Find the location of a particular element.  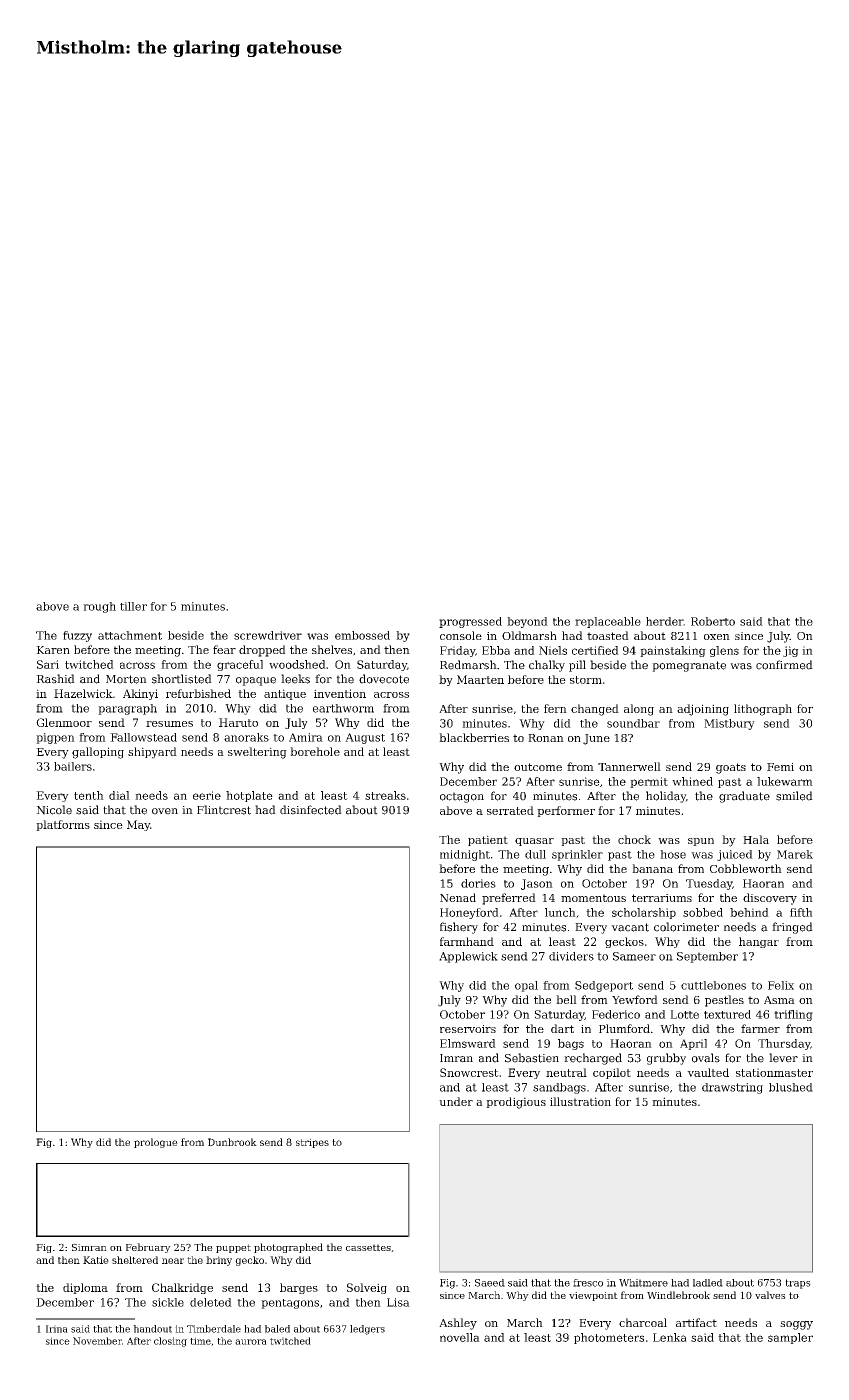

graceful is located at coordinates (240, 665).
